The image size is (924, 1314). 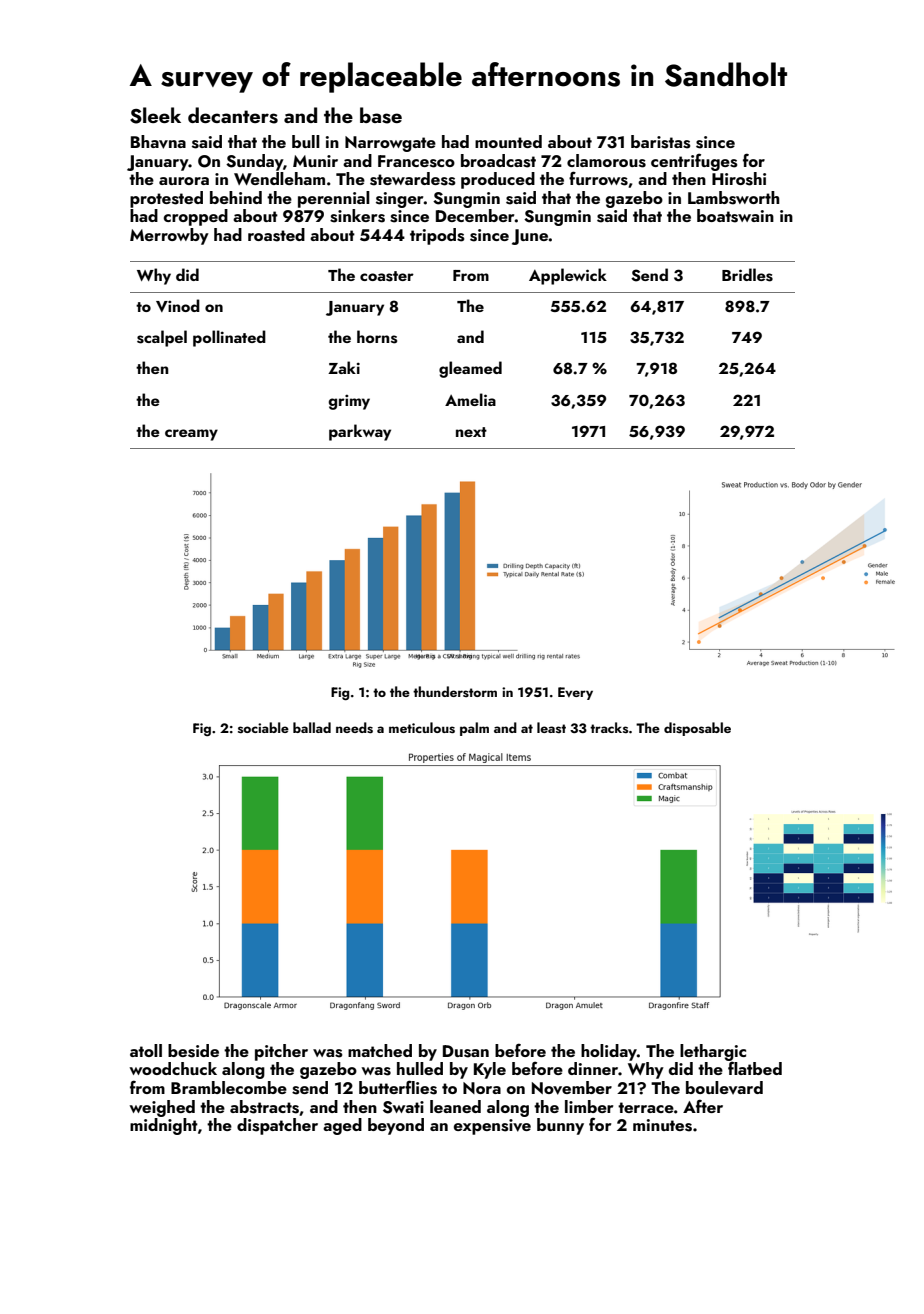 I want to click on baristas, so click(x=661, y=142).
